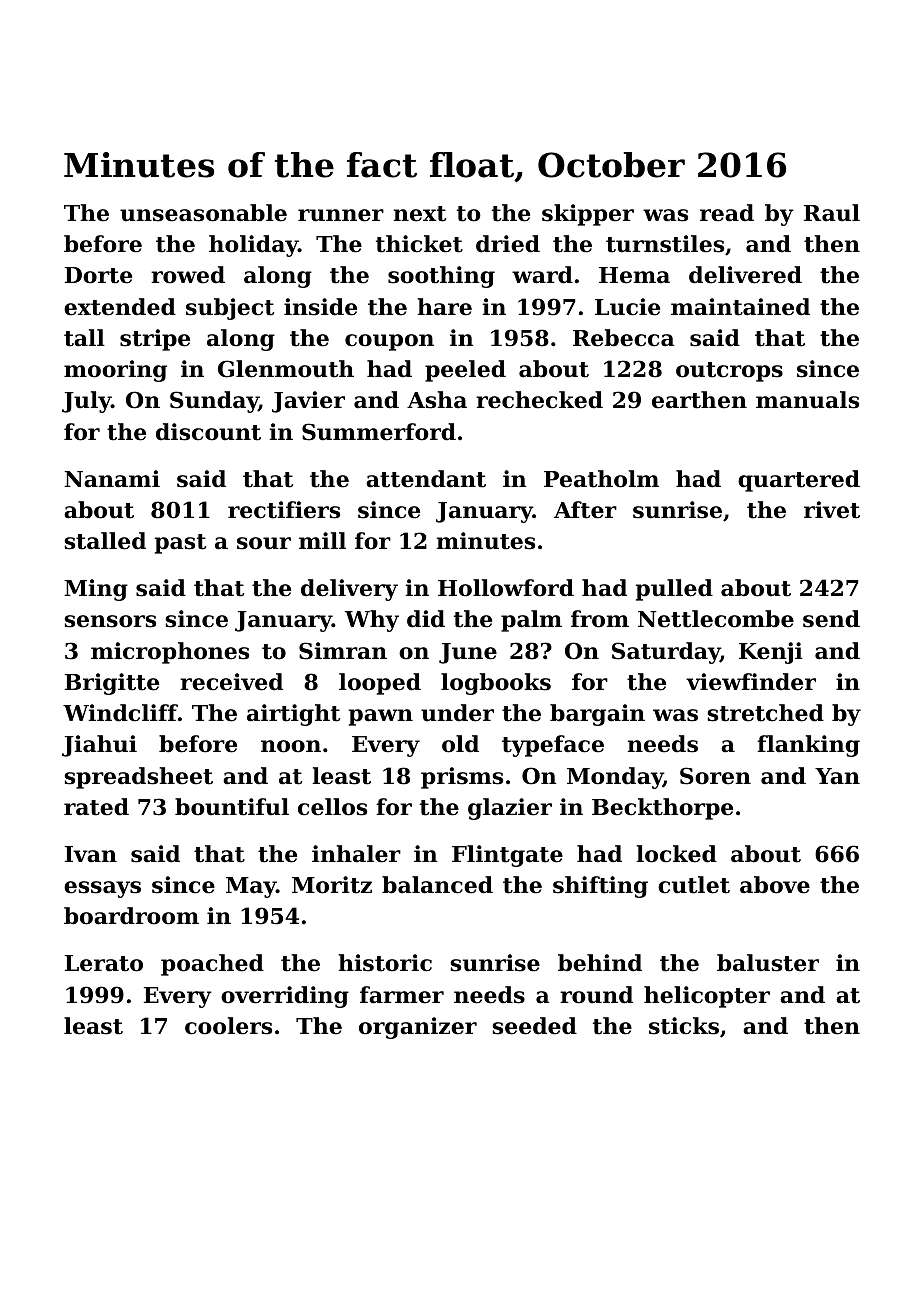 The image size is (924, 1311). I want to click on Raul, so click(832, 213).
